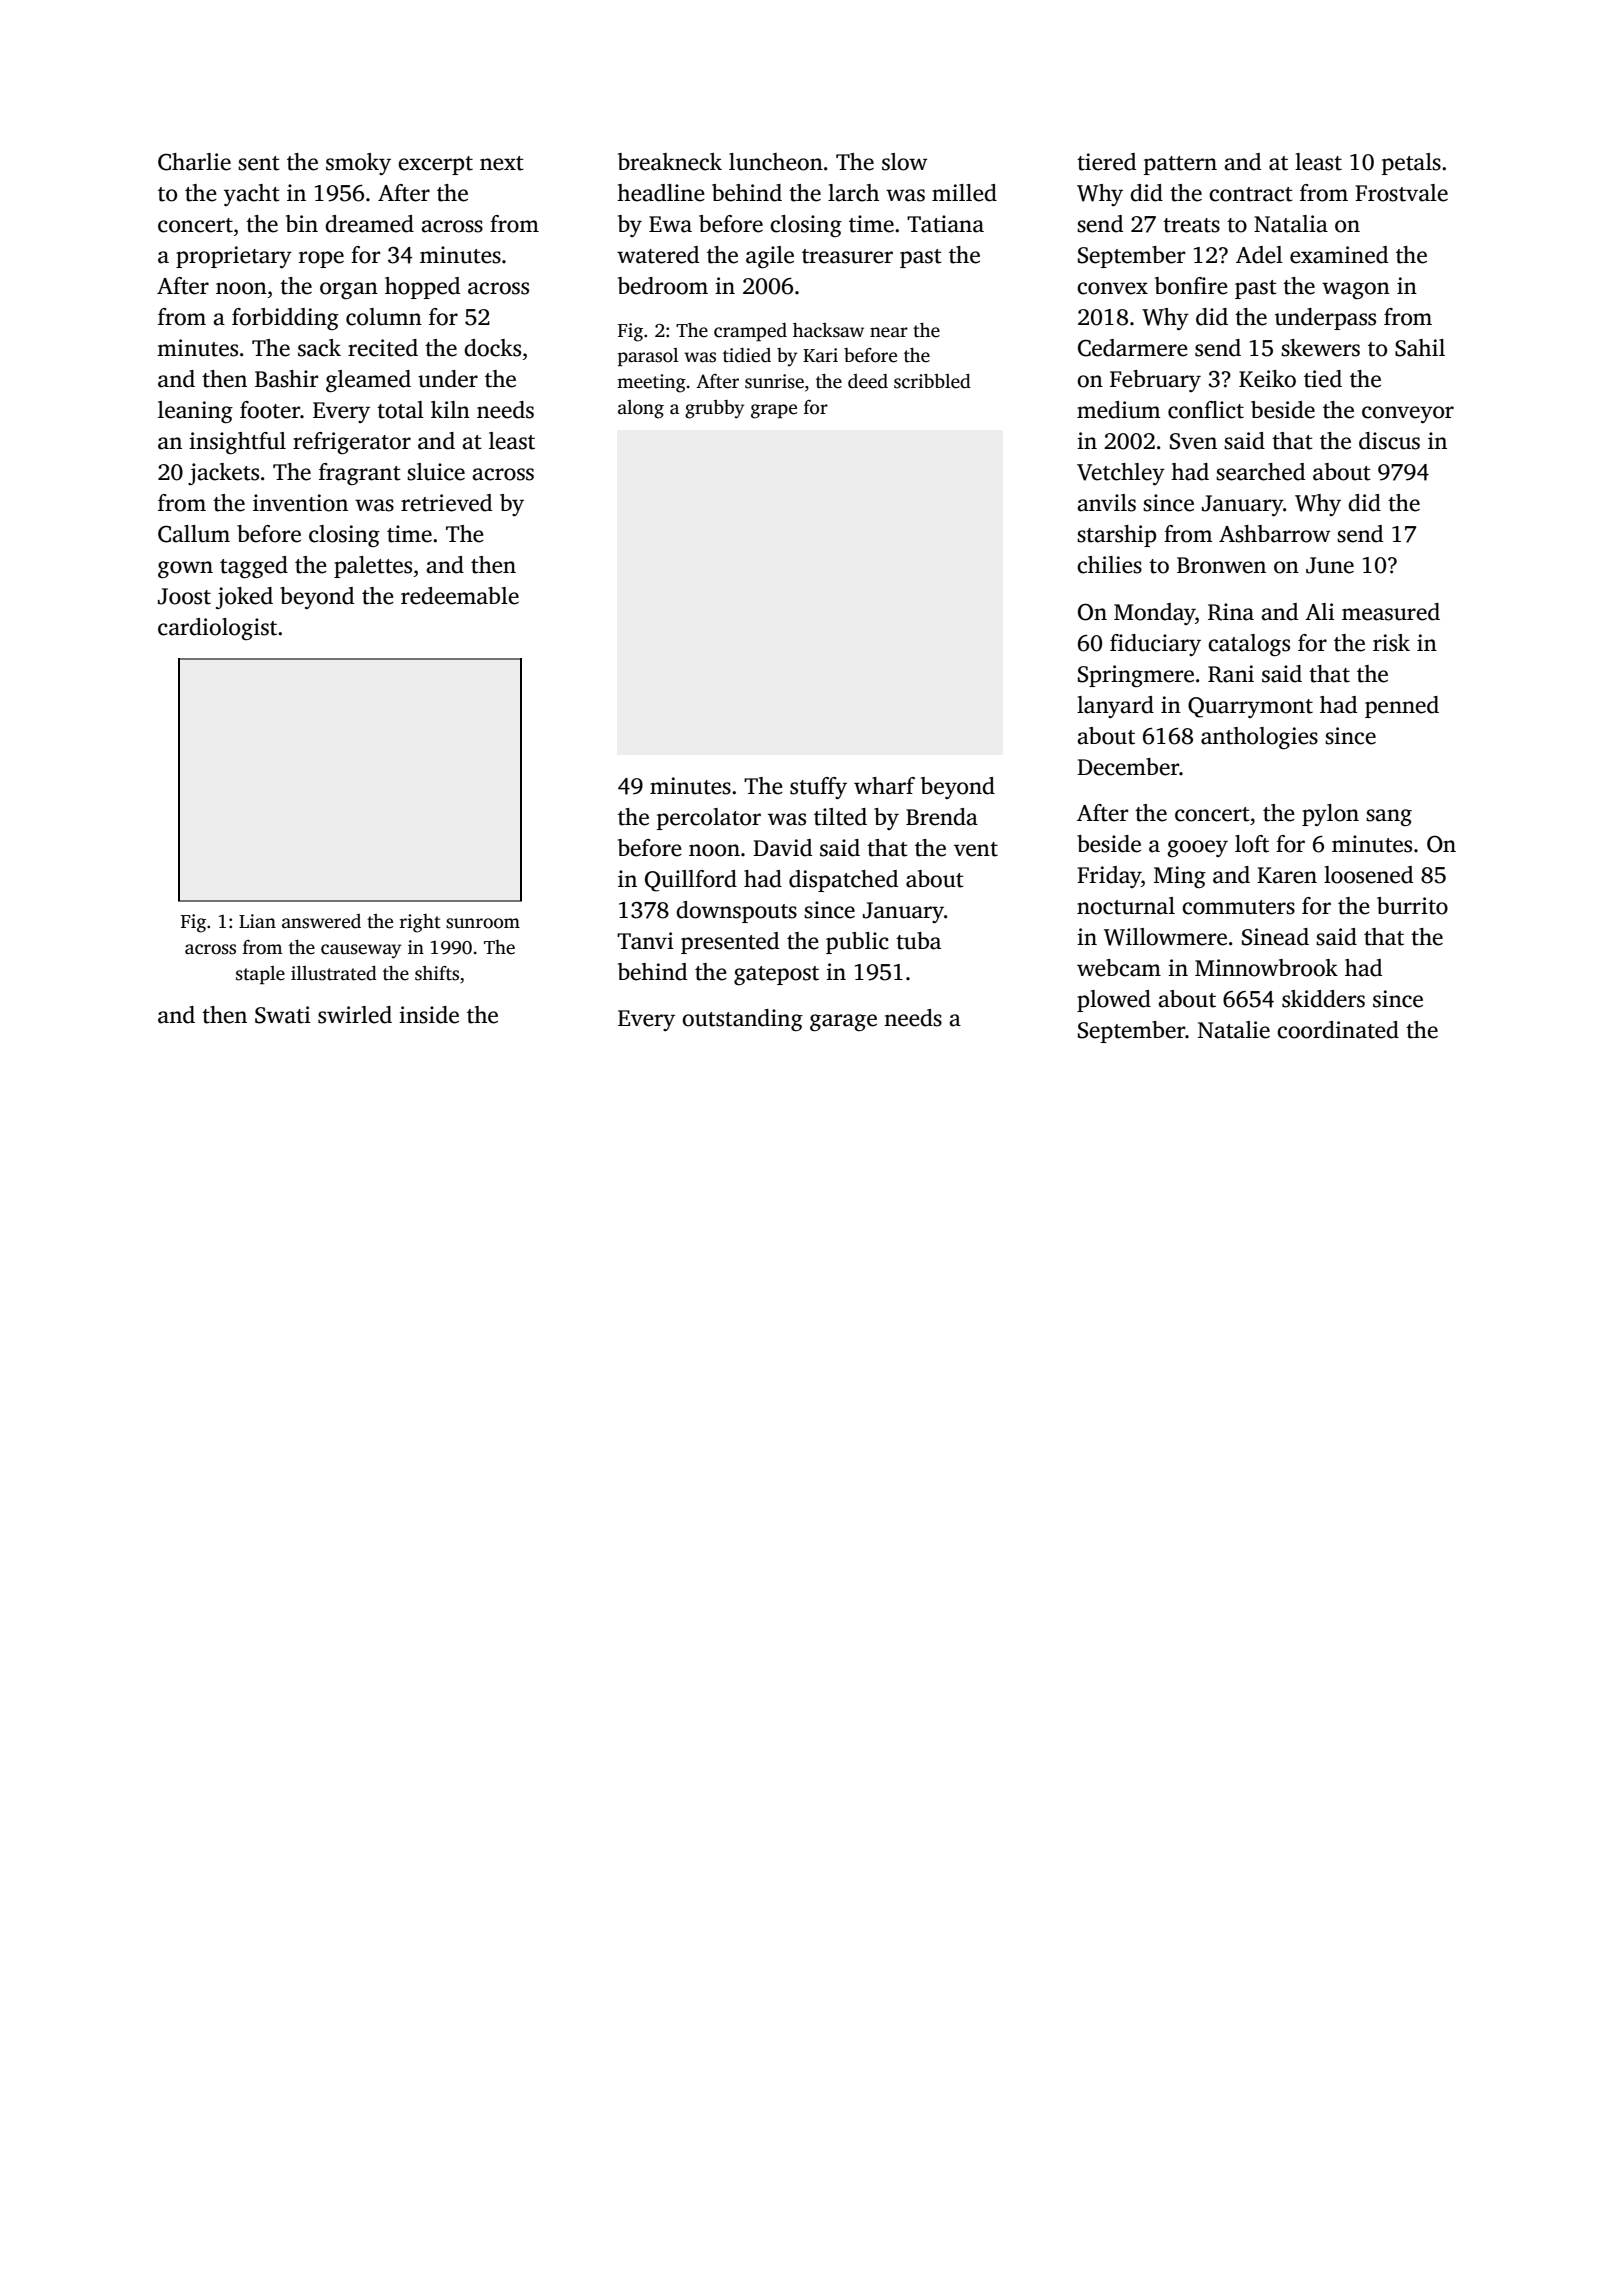  Describe the element at coordinates (1338, 1030) in the screenshot. I see `coordinated` at that location.
